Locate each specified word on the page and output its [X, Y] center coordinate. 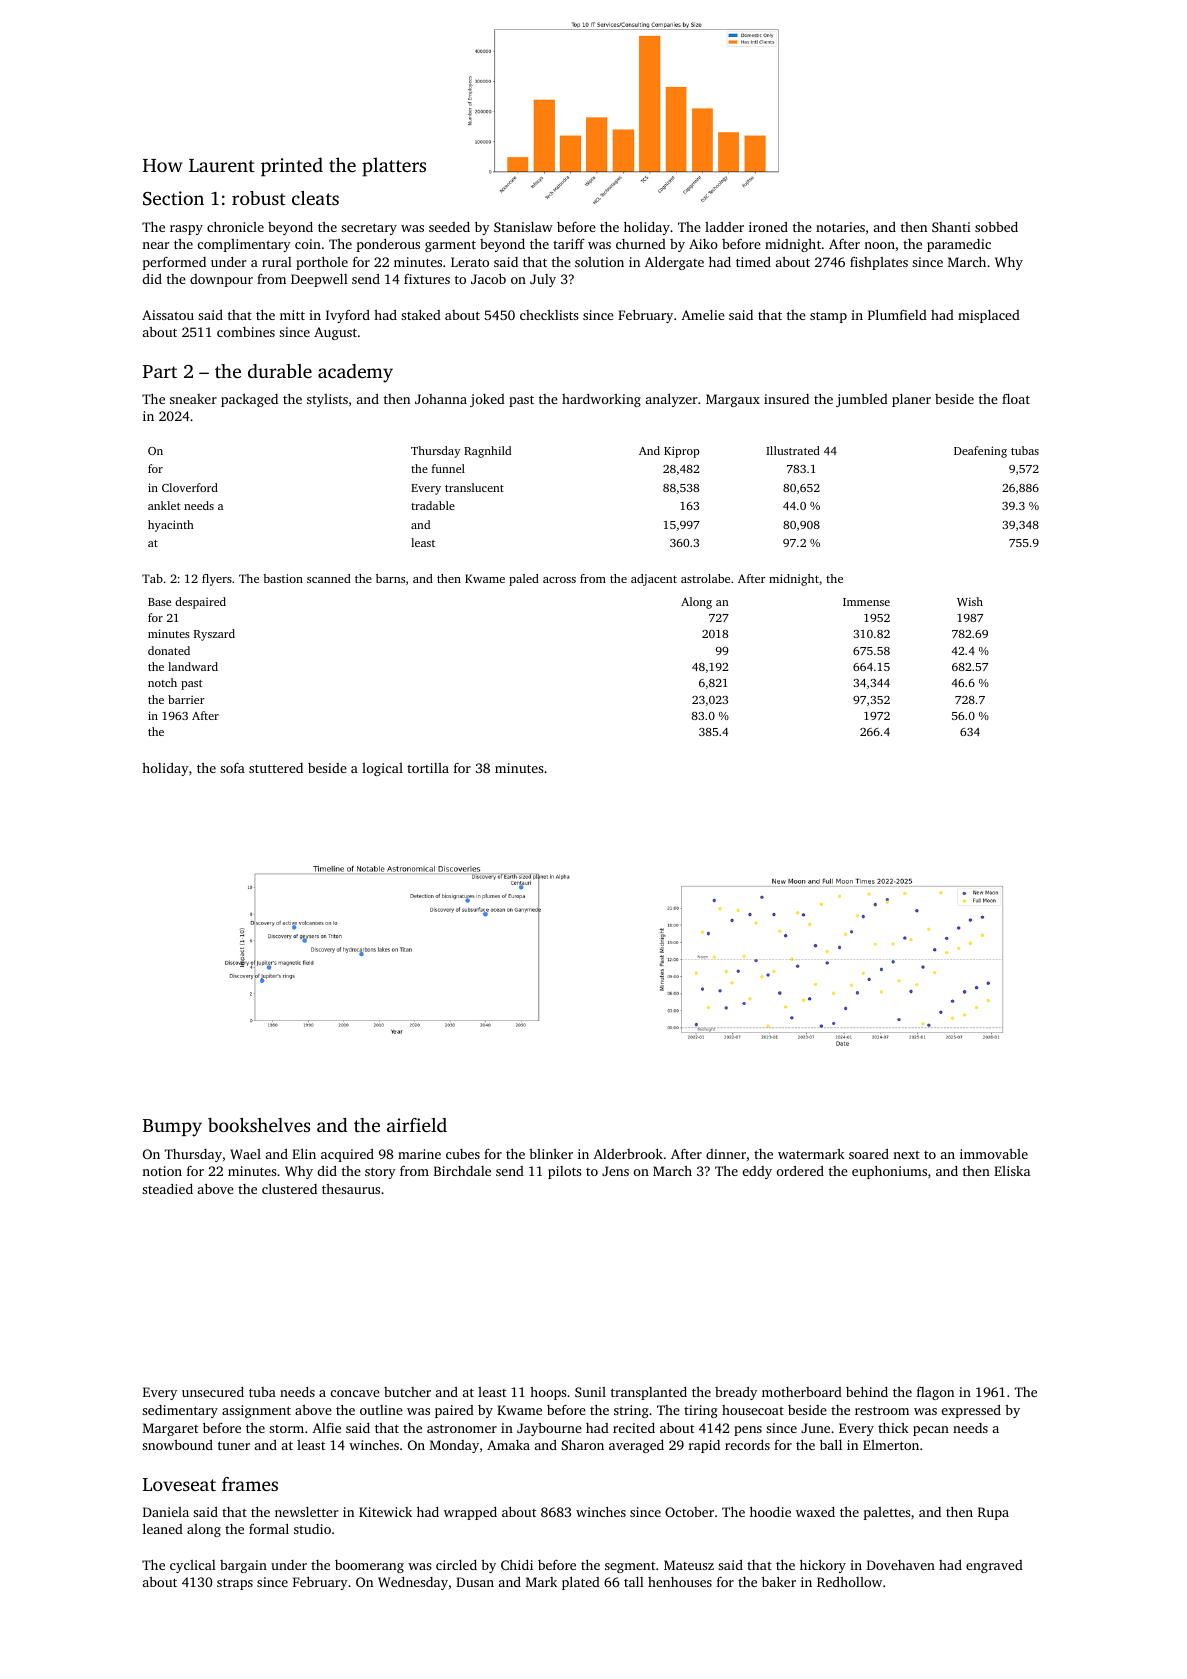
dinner [726, 1154]
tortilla [428, 768]
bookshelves [259, 1125]
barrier [186, 699]
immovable [994, 1154]
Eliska [1012, 1171]
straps [235, 1584]
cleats [315, 198]
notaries [840, 227]
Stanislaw [523, 227]
